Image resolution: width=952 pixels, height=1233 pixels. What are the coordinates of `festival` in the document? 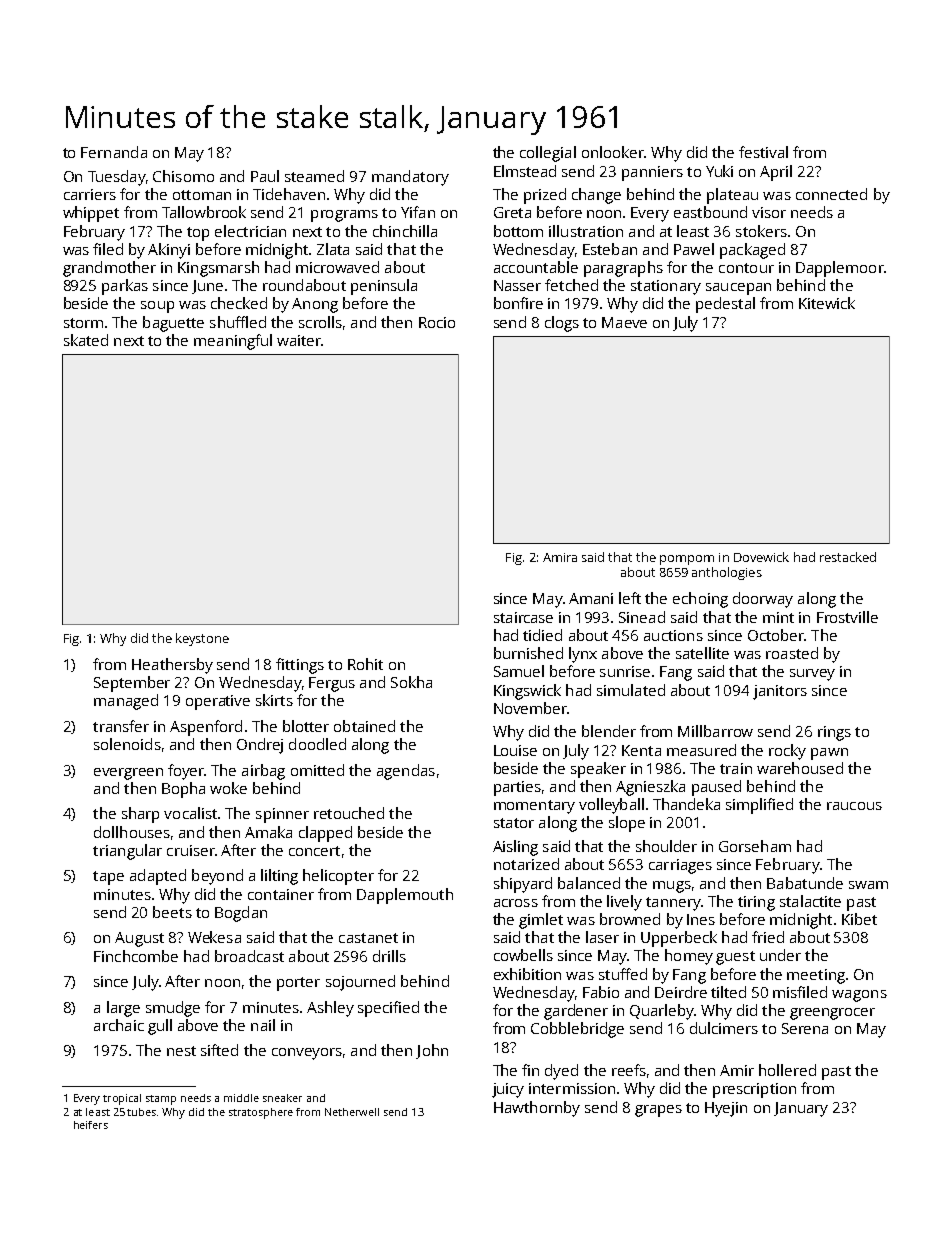 It's located at (763, 152).
